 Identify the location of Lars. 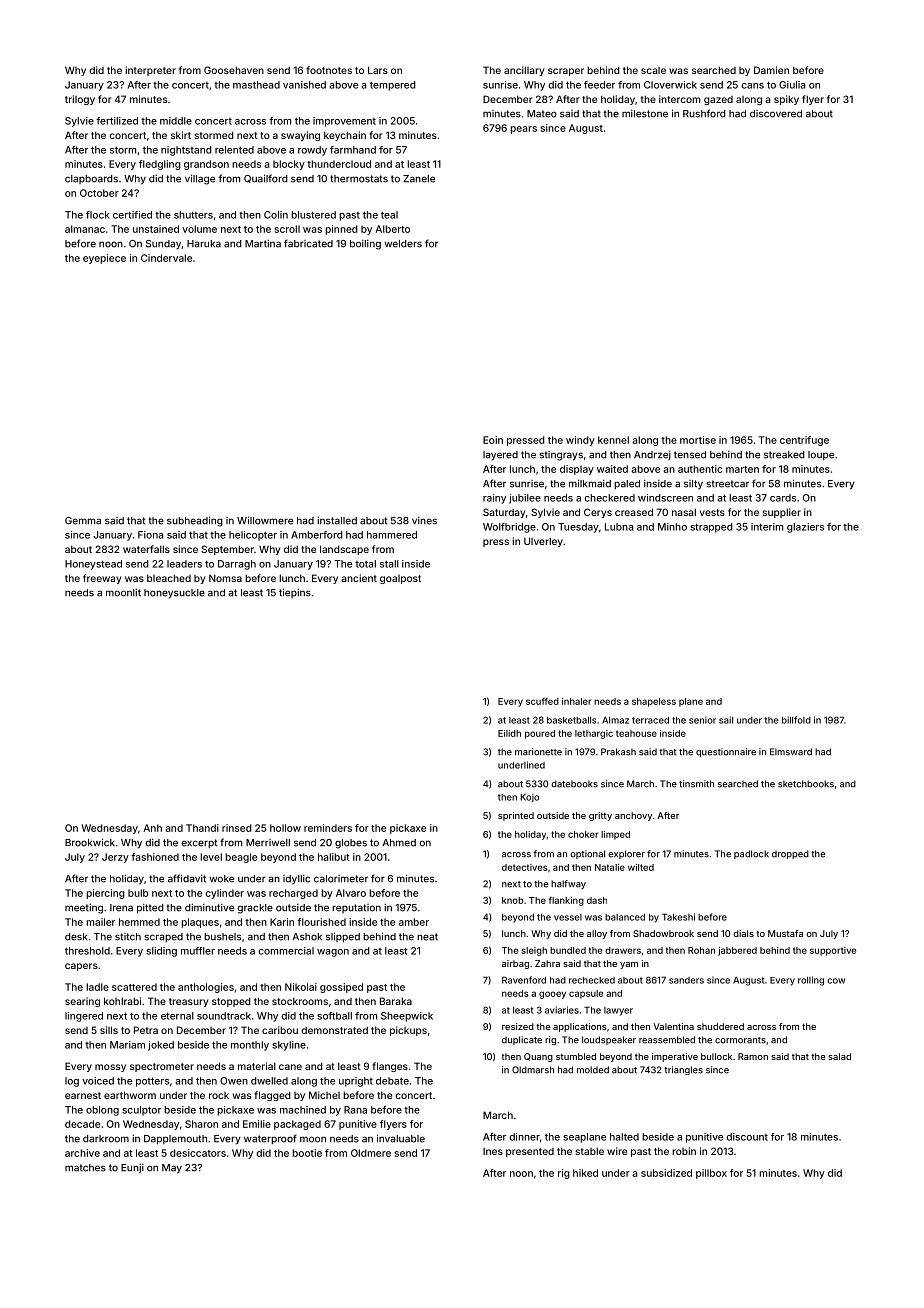
(378, 70).
